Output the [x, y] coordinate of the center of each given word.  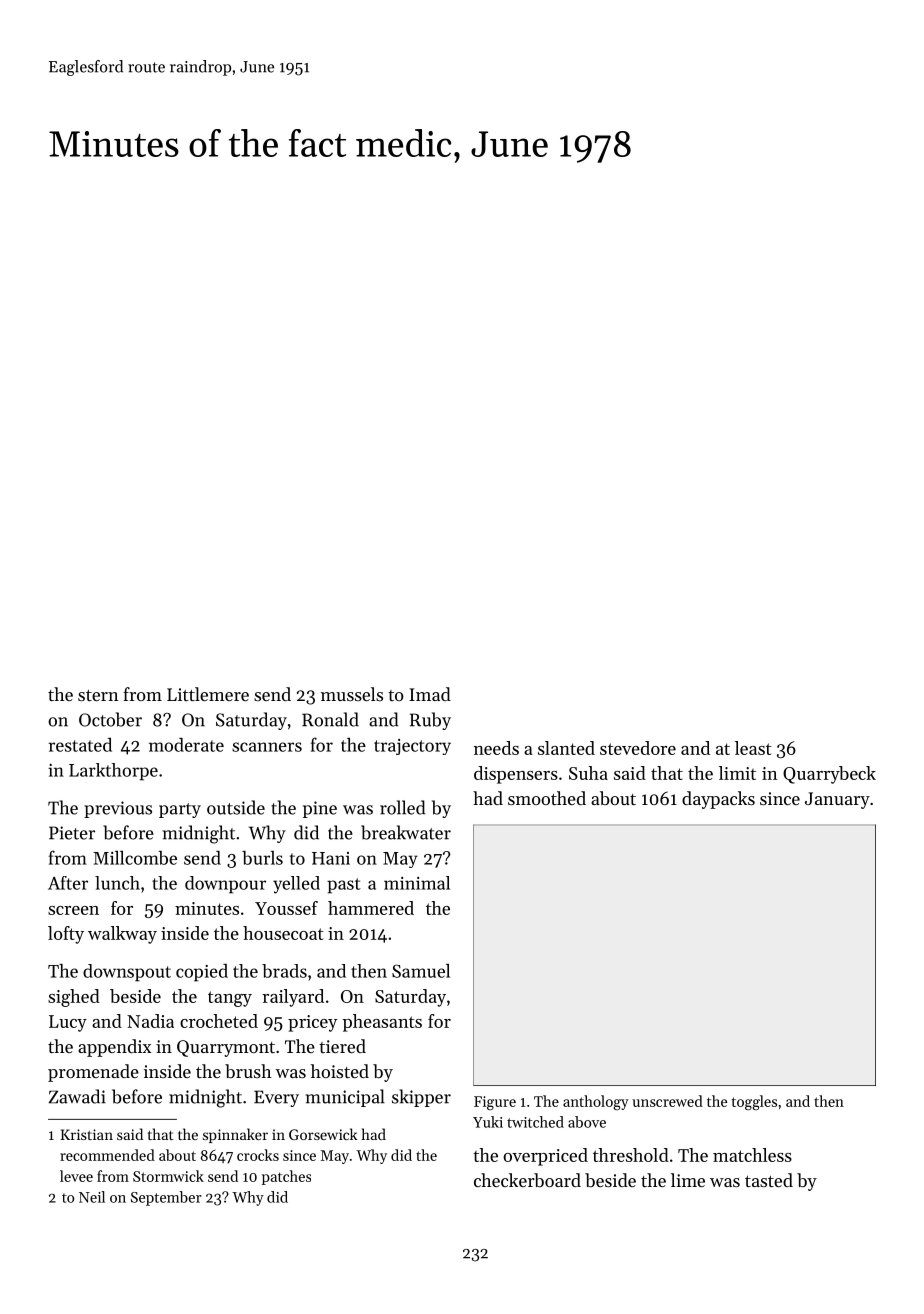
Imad [430, 694]
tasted [769, 1180]
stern [98, 695]
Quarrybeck [829, 775]
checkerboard [527, 1180]
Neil [92, 1197]
